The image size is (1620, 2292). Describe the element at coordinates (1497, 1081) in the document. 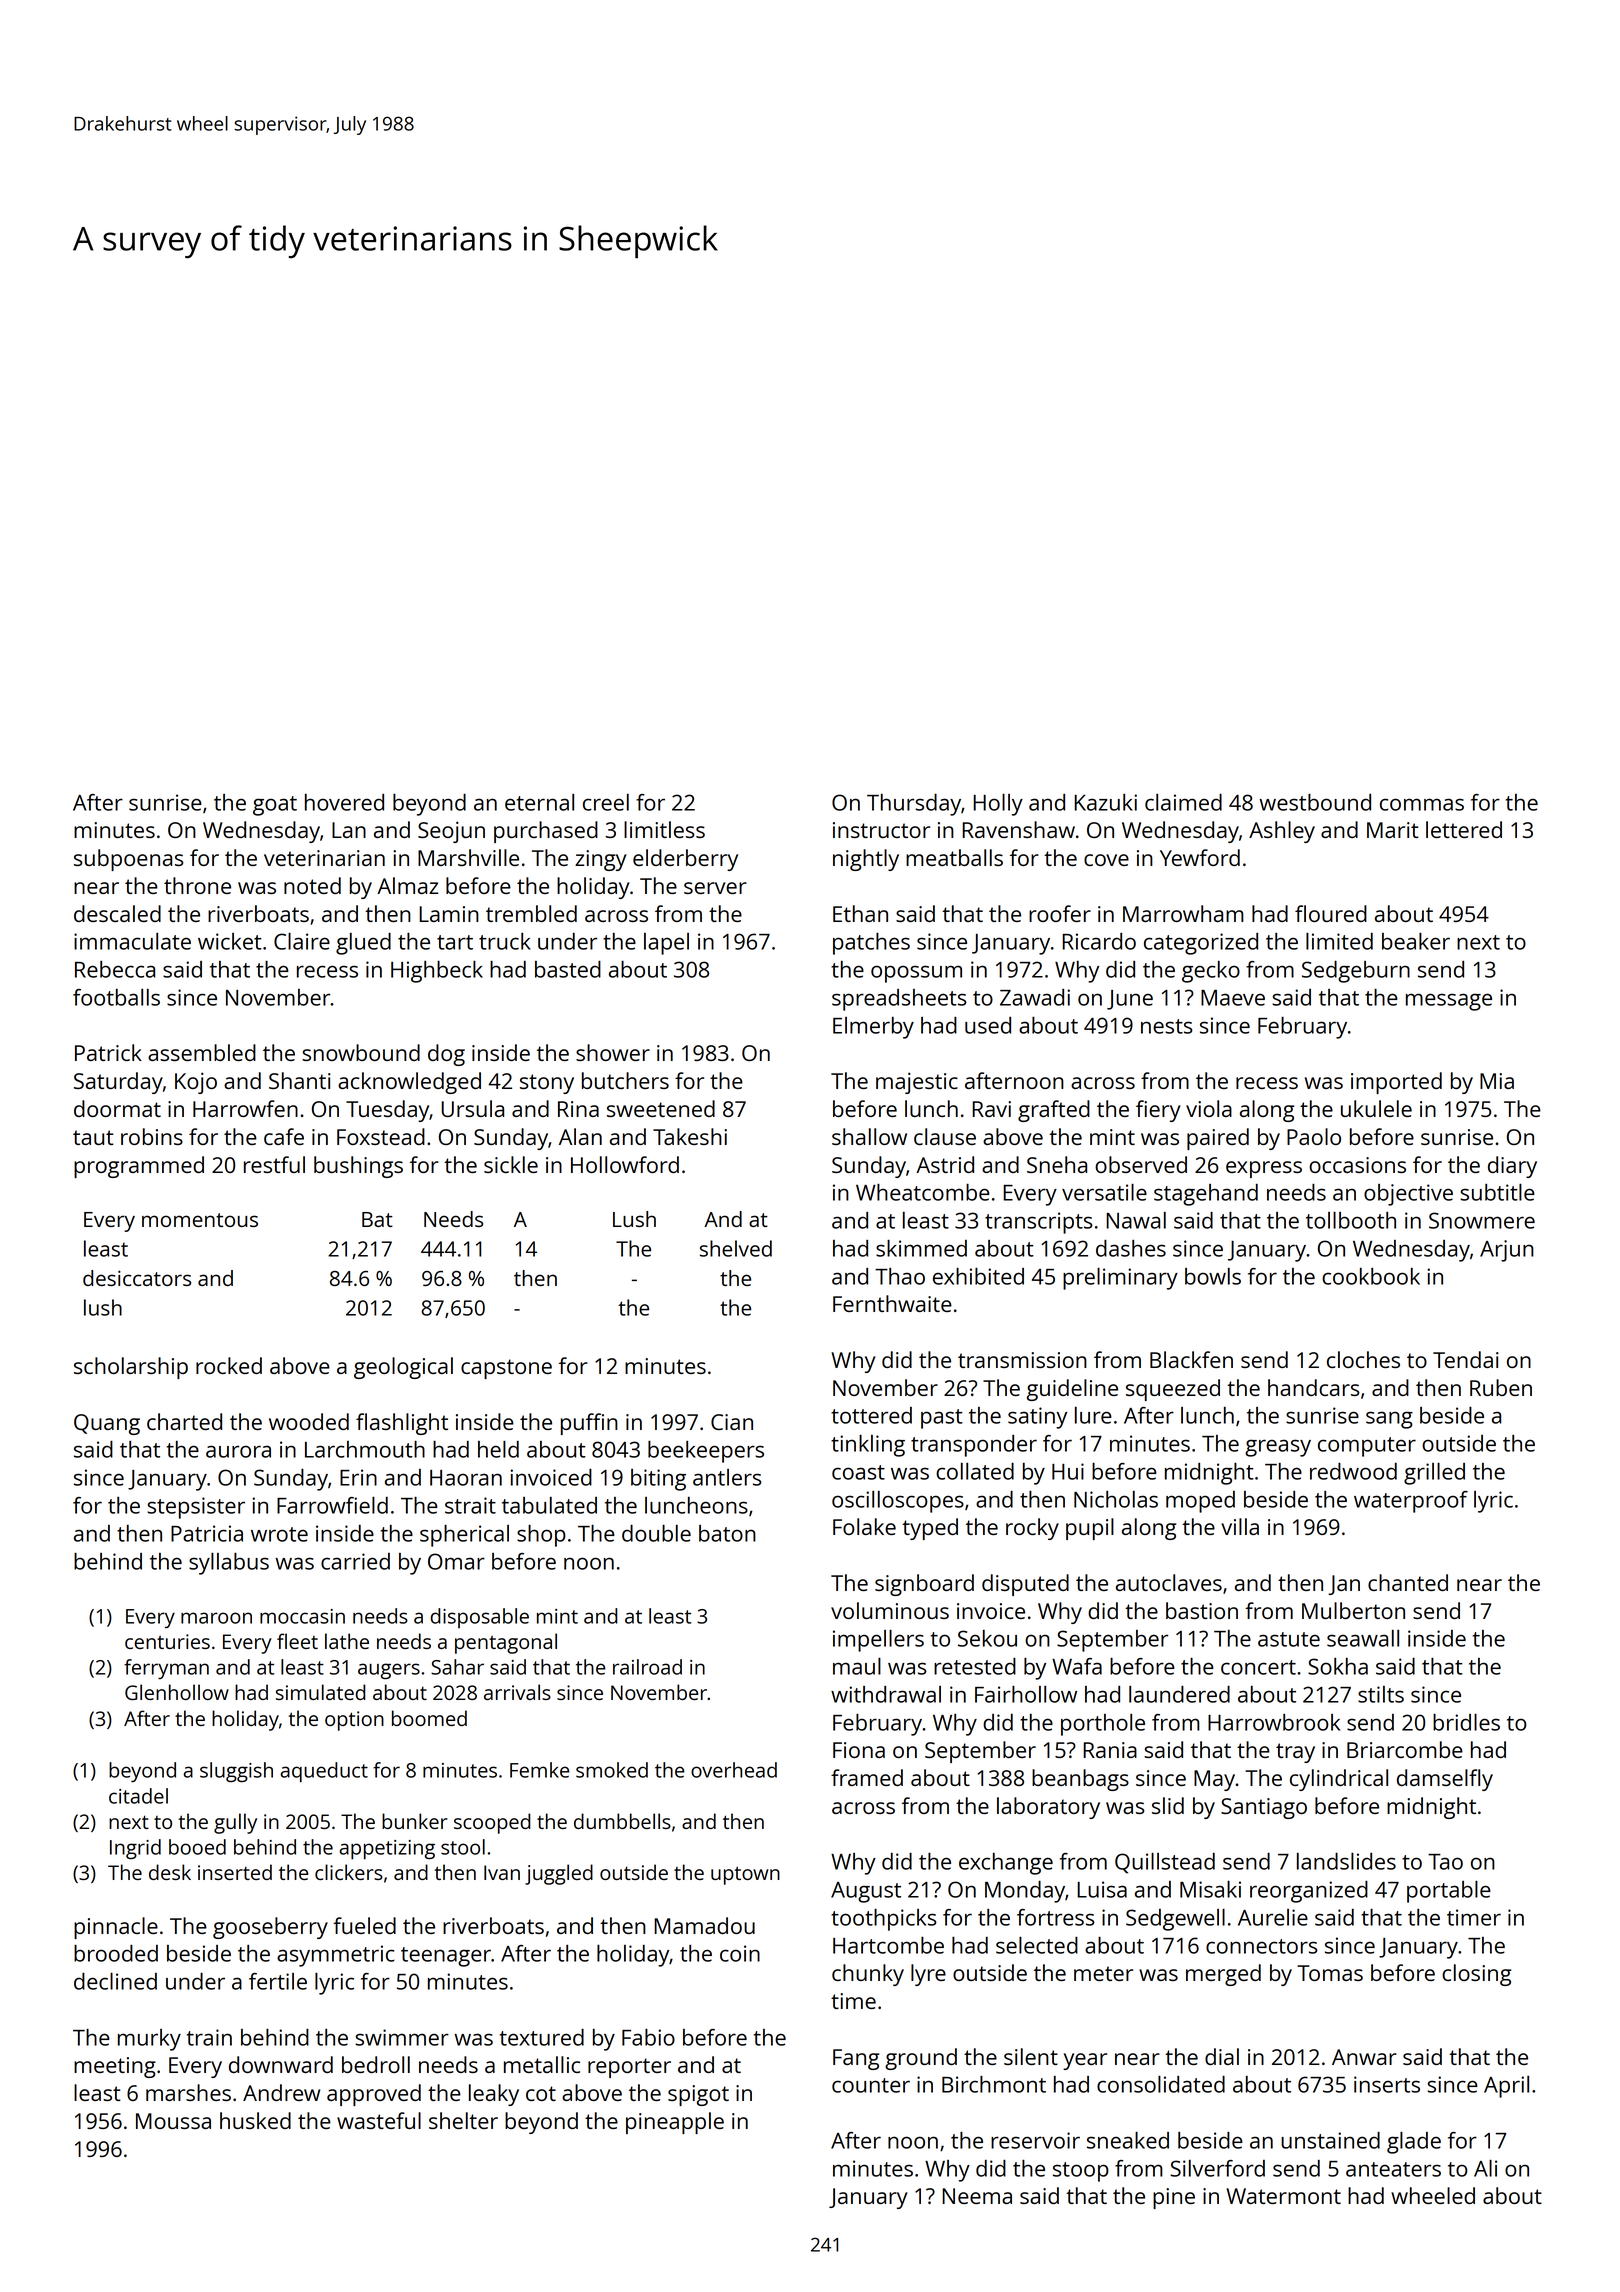

I see `Mia` at that location.
